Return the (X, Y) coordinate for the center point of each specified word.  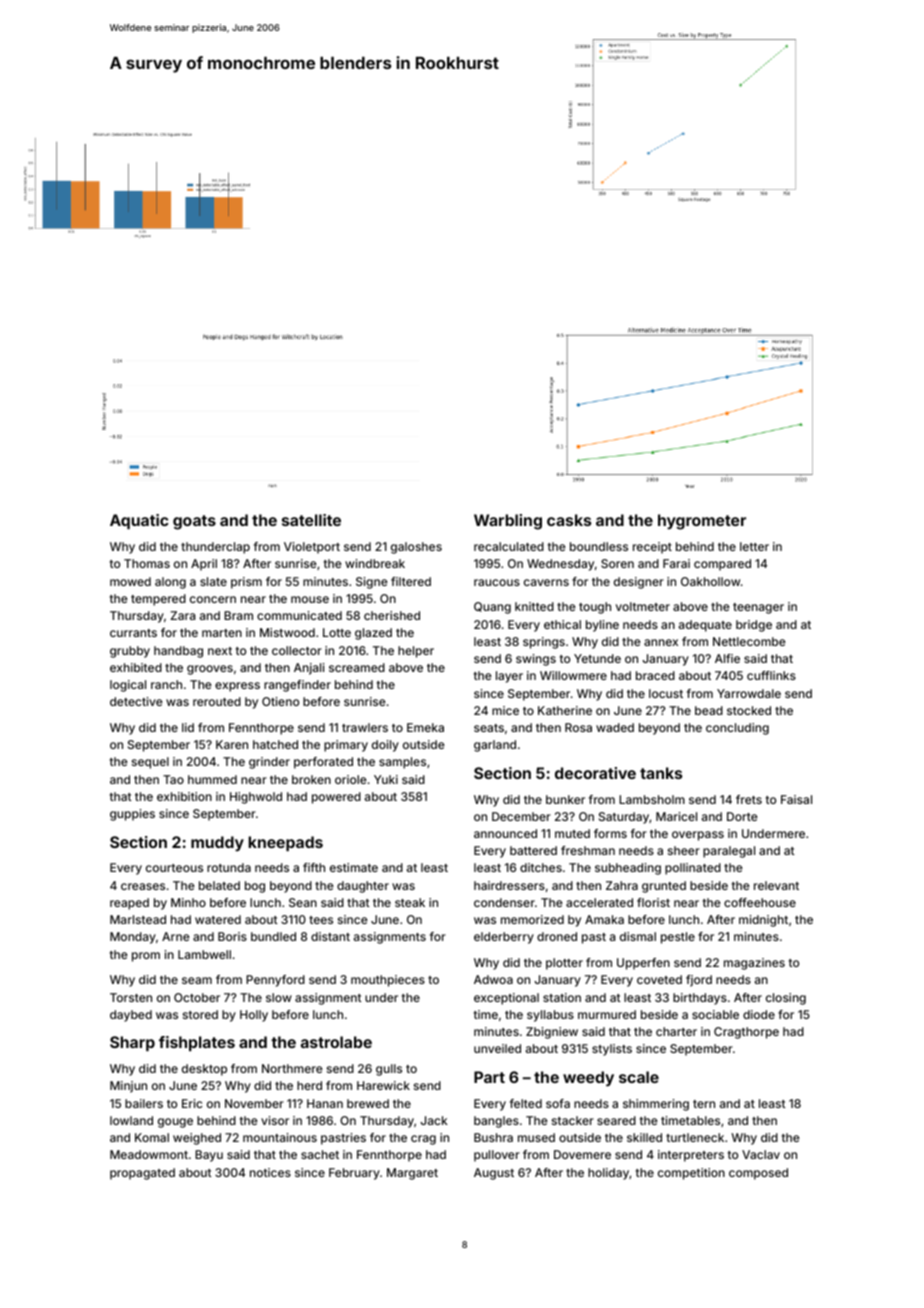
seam (197, 980)
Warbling (508, 522)
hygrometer (702, 522)
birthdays (700, 999)
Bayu (209, 1156)
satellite (311, 520)
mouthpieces (388, 981)
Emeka (425, 727)
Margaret (412, 1174)
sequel (150, 763)
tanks (661, 773)
